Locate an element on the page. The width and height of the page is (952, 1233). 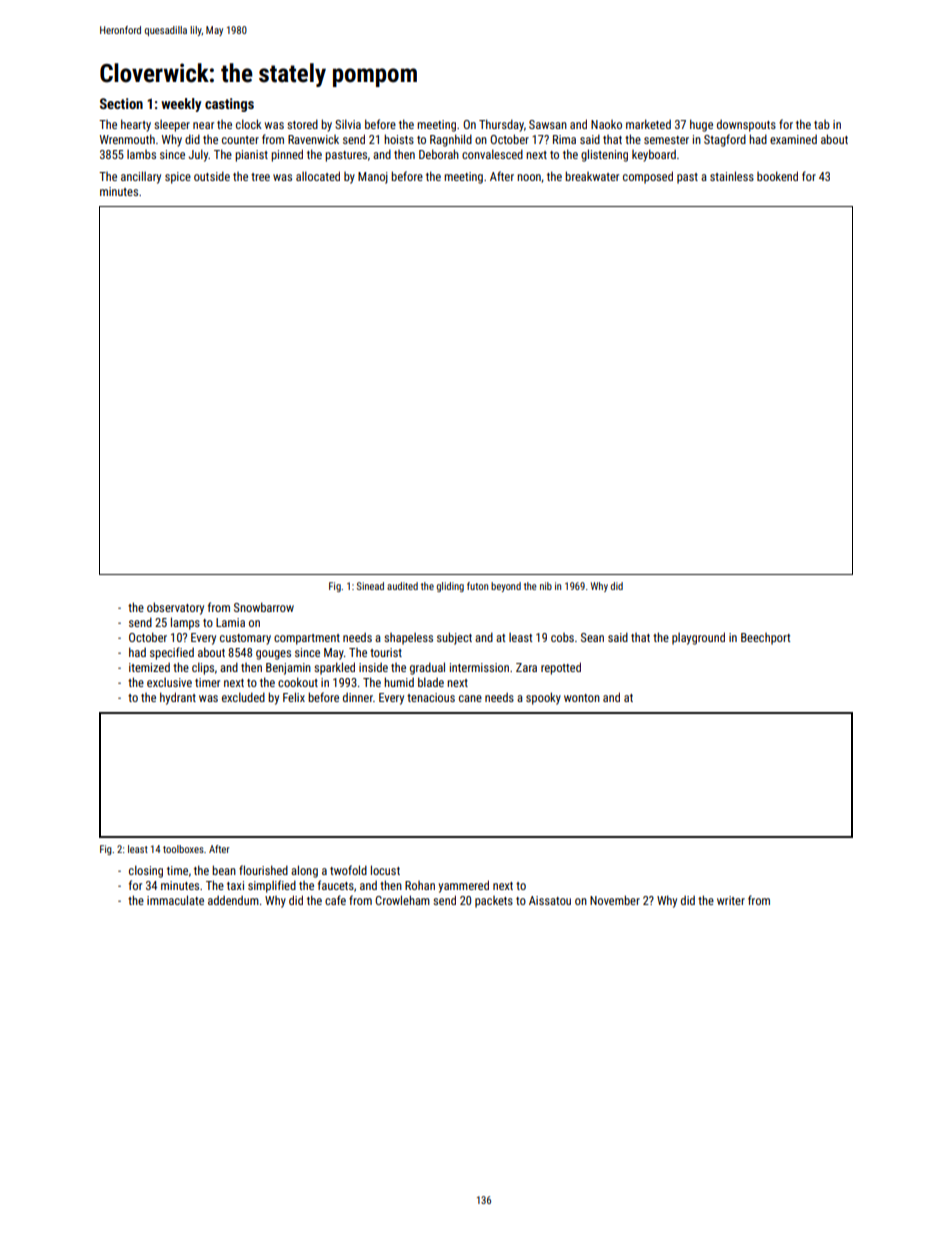
closing is located at coordinates (146, 871).
